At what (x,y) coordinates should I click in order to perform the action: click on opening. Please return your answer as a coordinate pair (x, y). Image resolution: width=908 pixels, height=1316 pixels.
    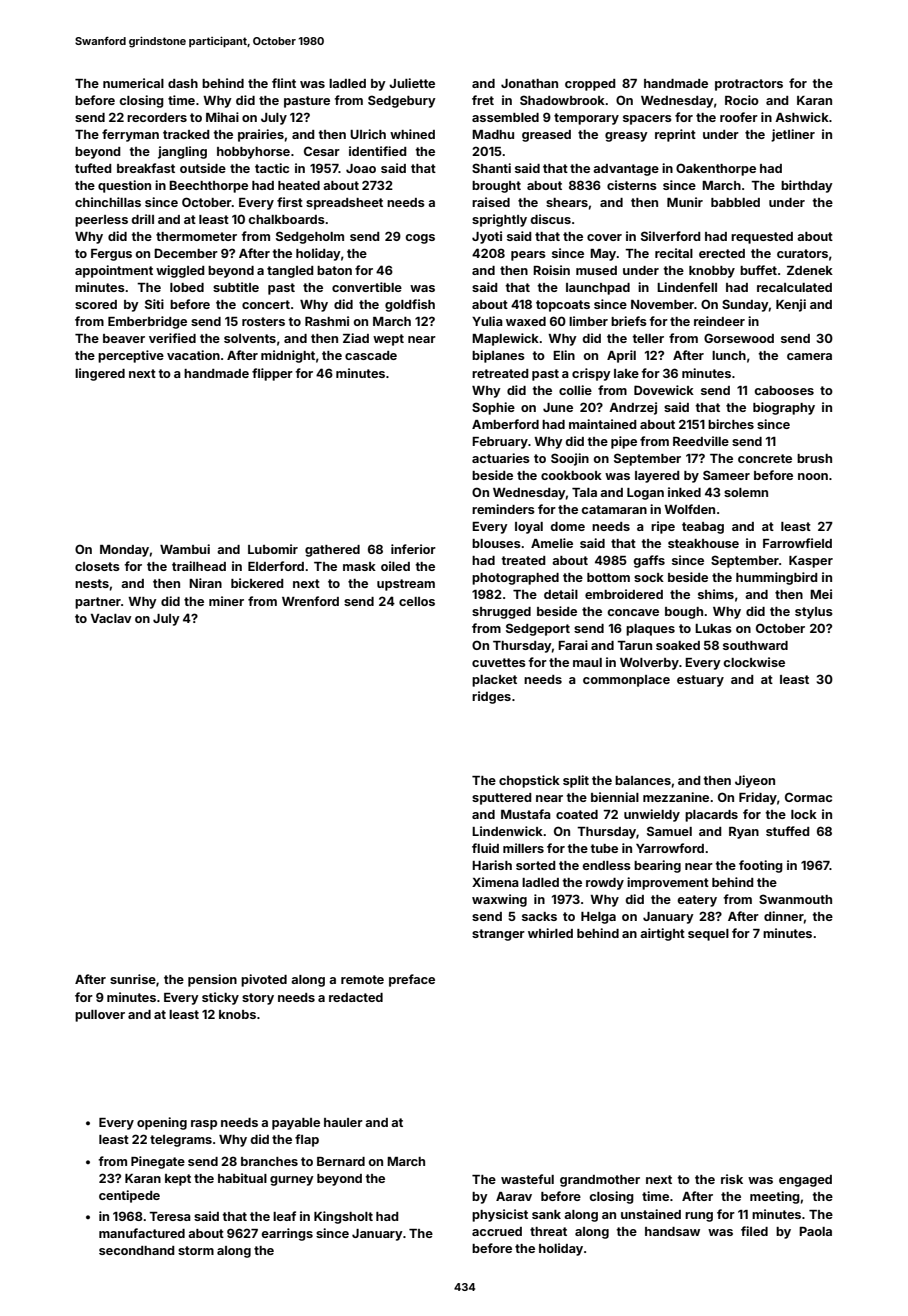
    Looking at the image, I should click on (162, 1123).
